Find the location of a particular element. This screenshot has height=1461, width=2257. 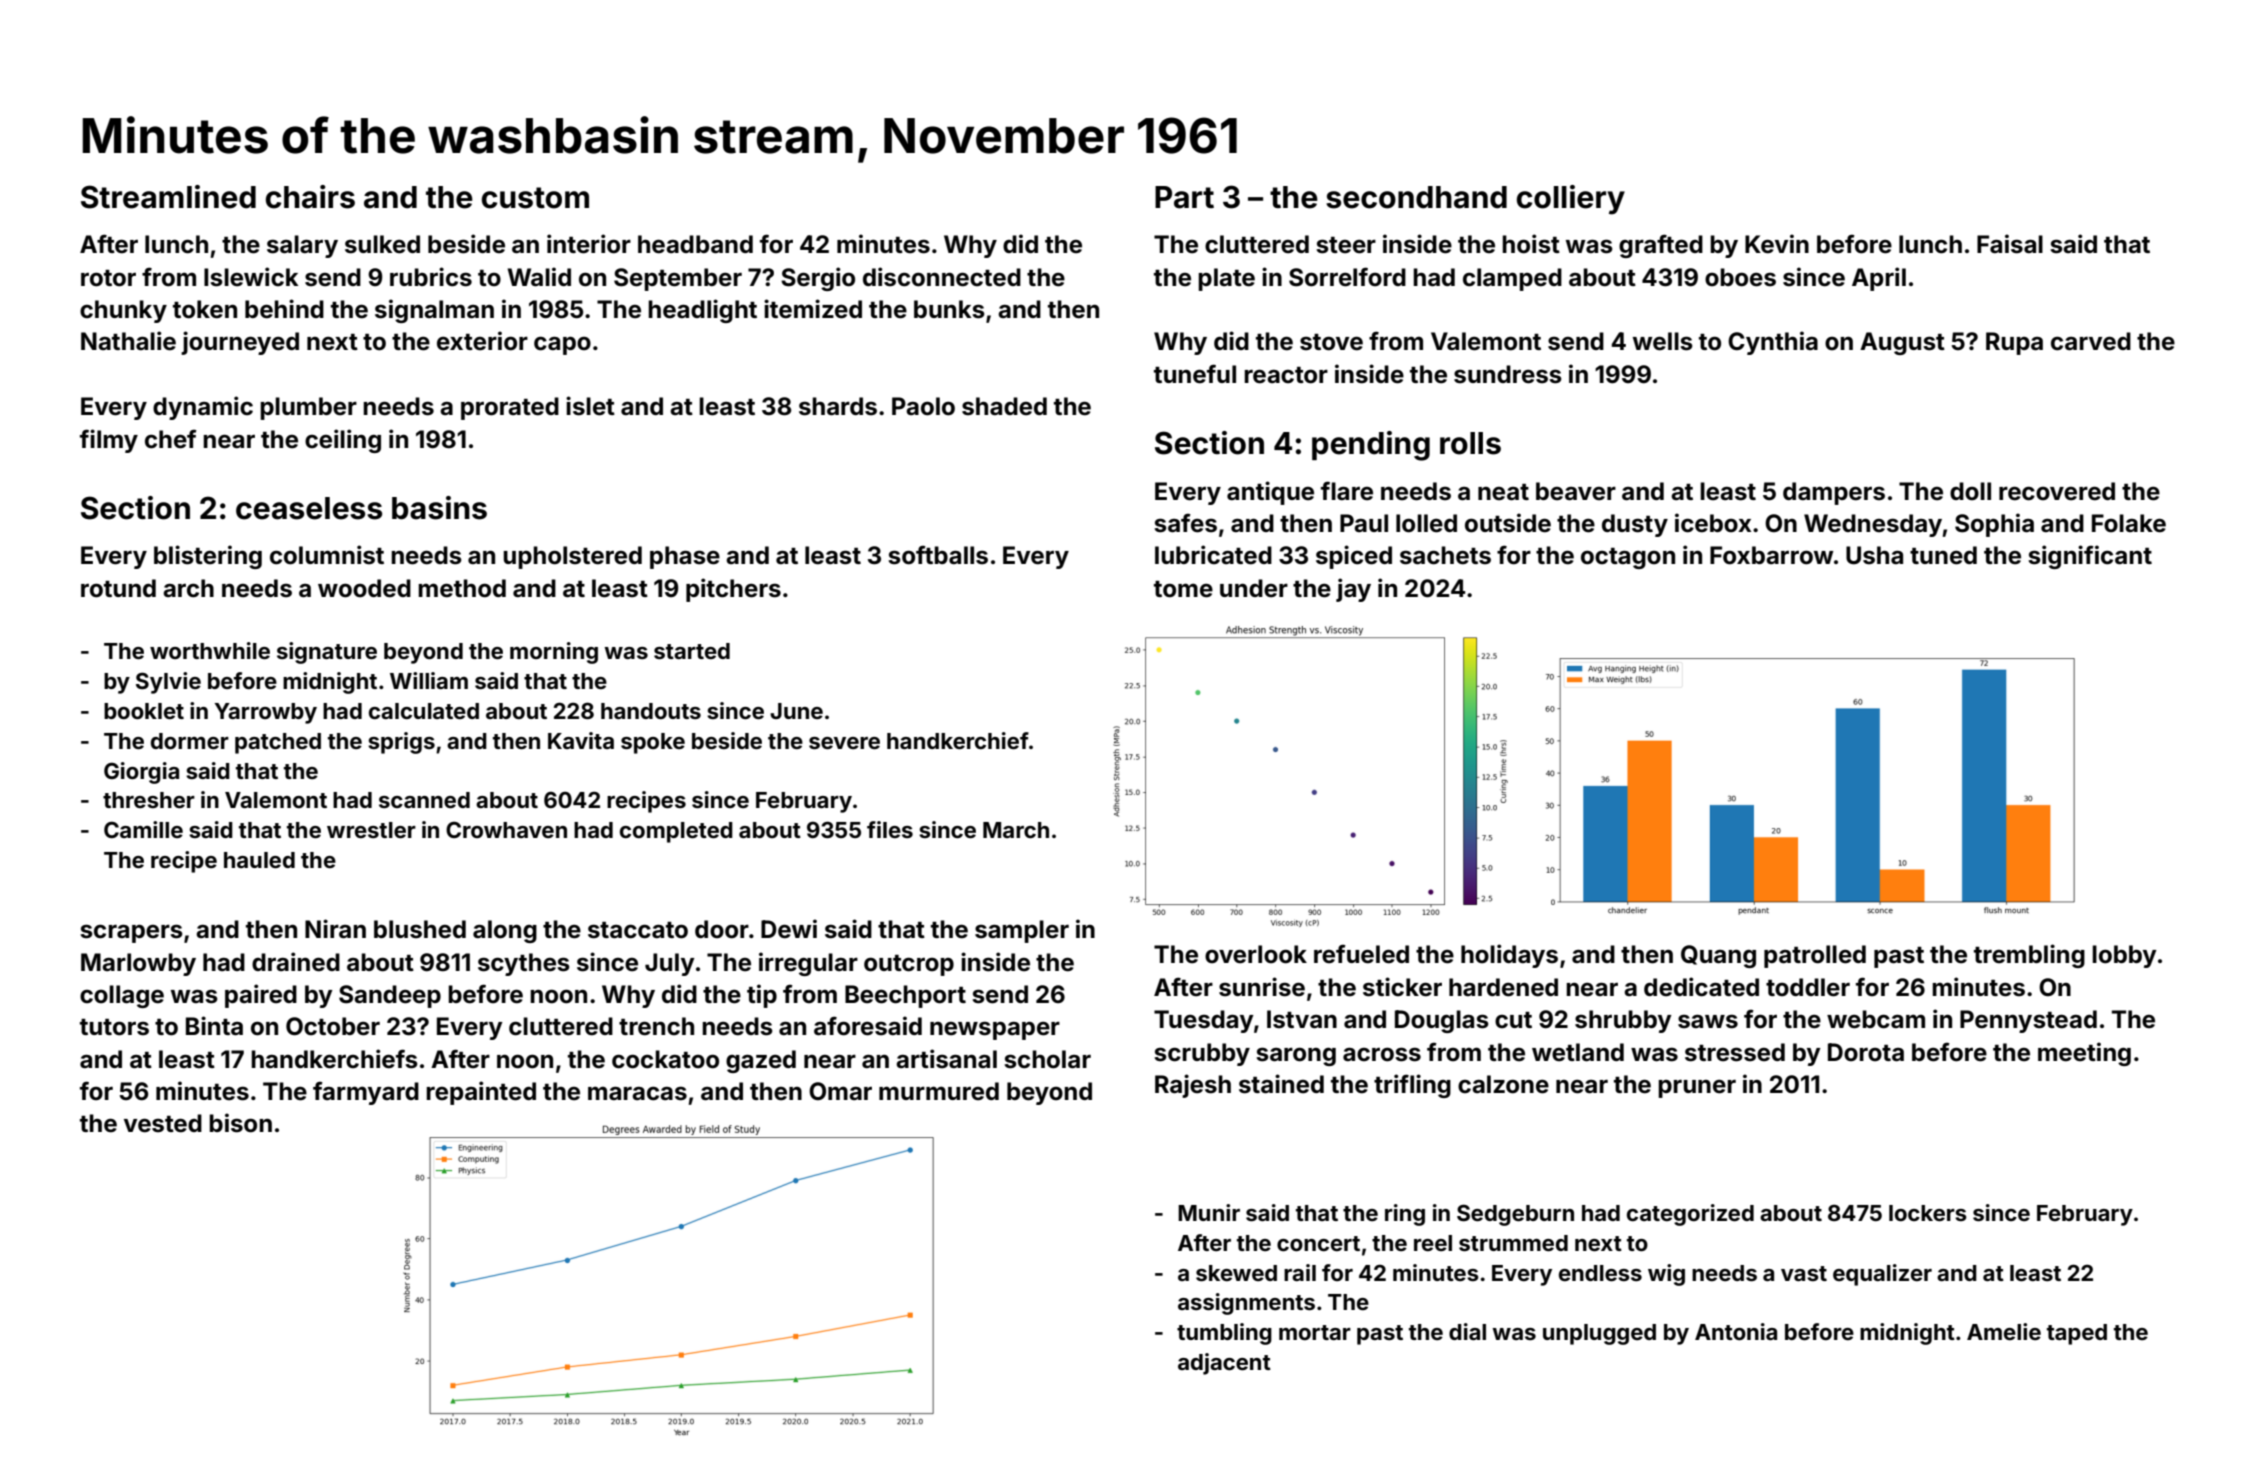

chairs is located at coordinates (310, 197).
